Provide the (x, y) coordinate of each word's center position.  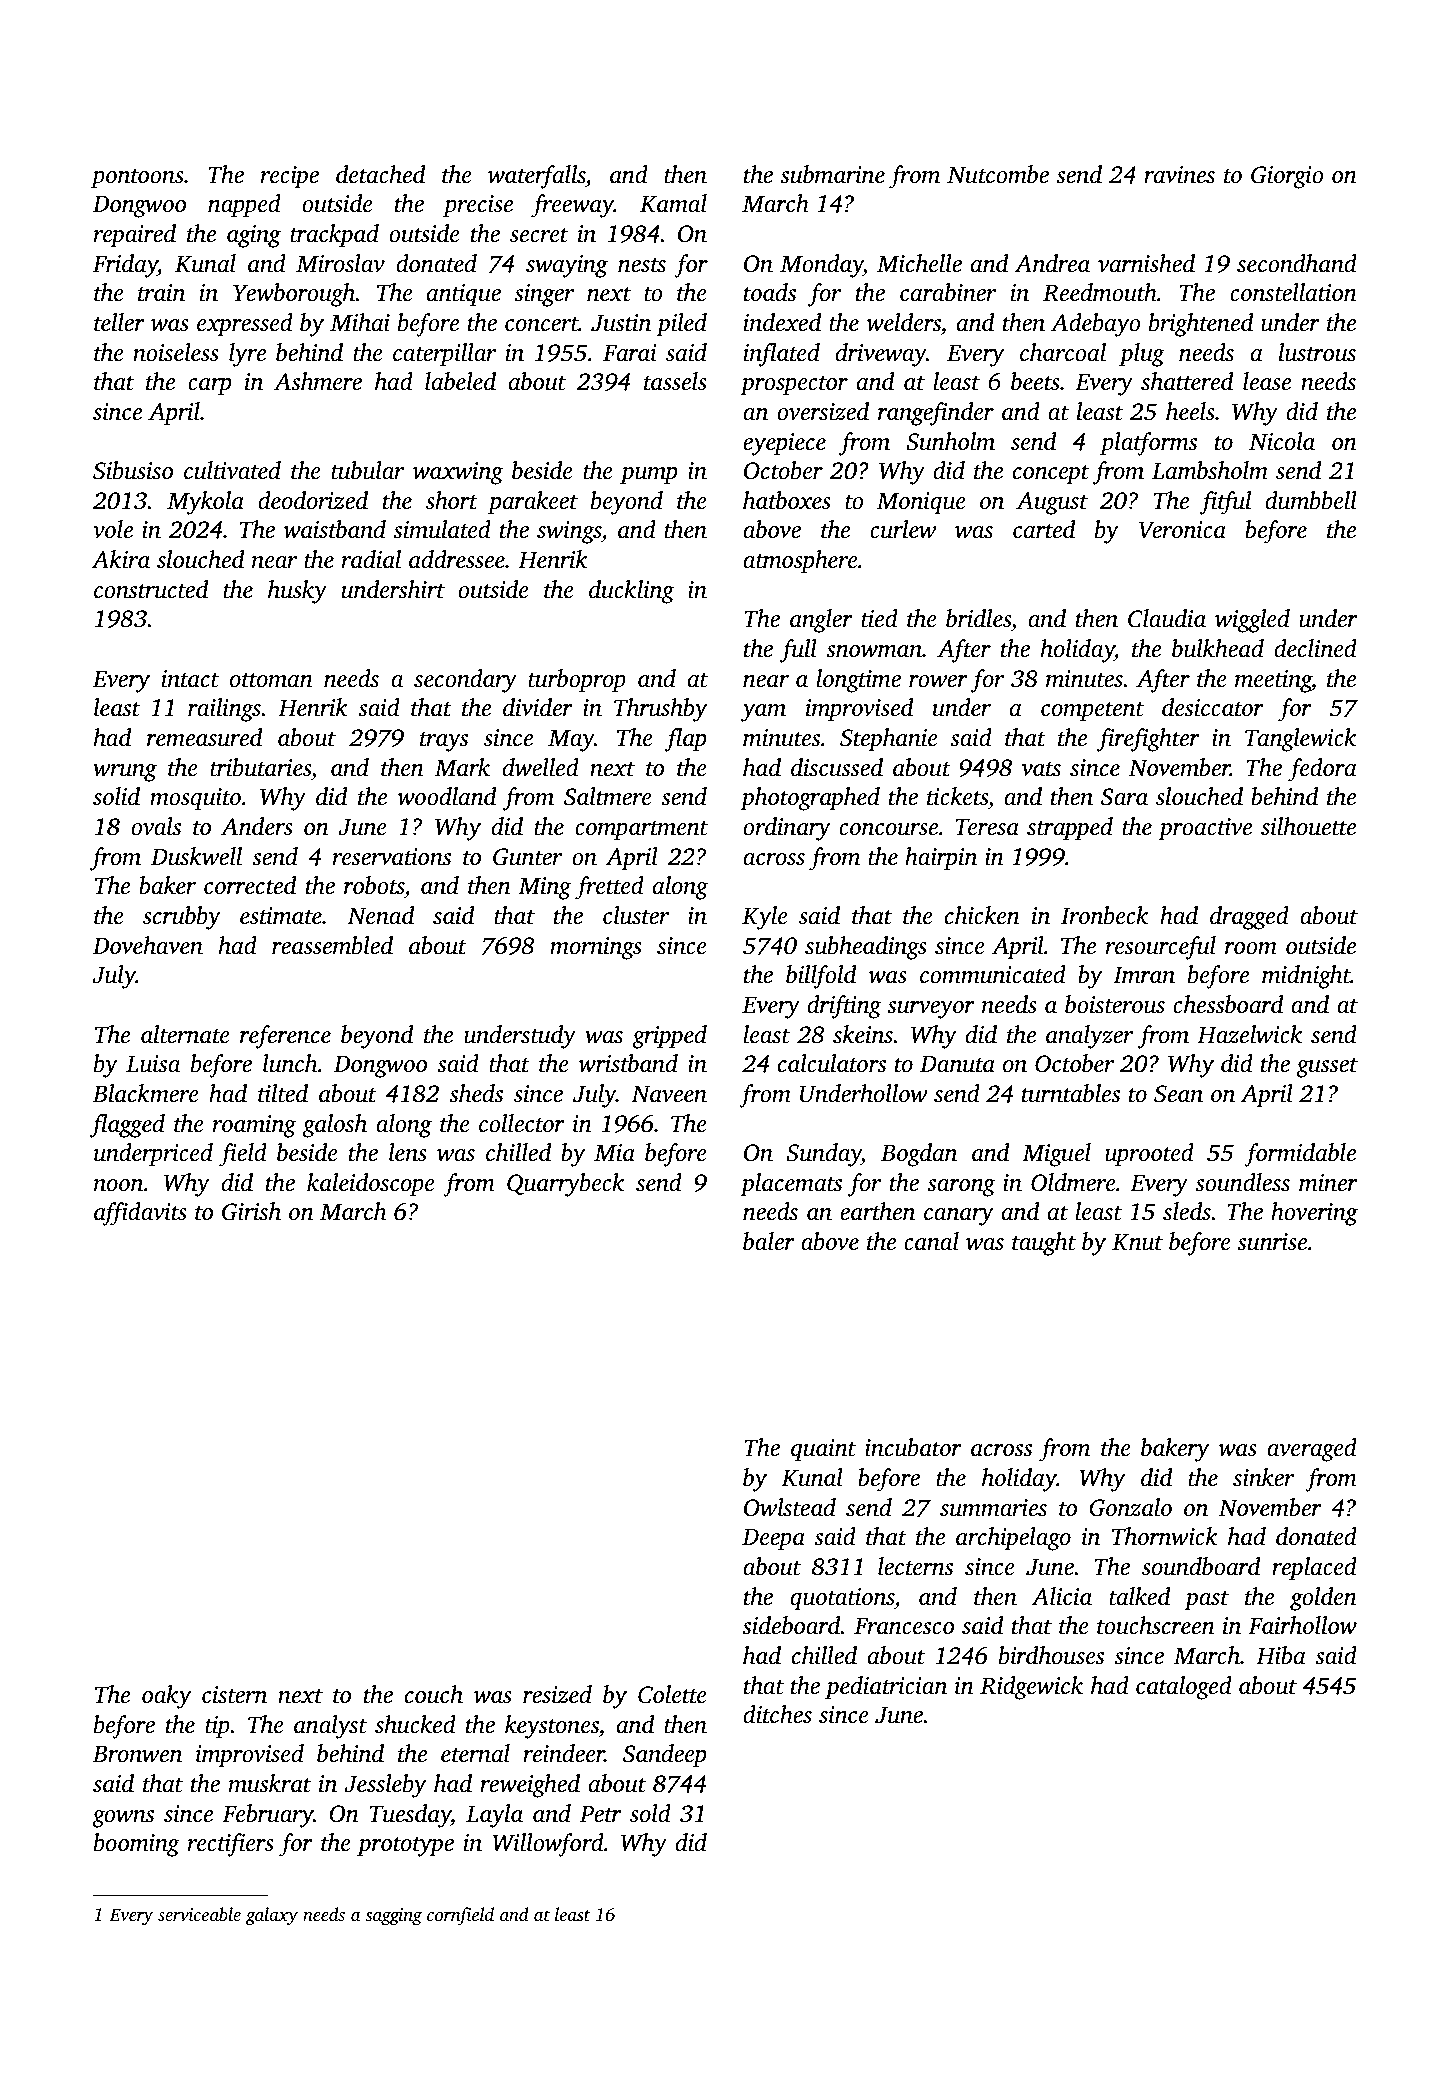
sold (650, 1813)
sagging (393, 1916)
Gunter (527, 857)
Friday (125, 266)
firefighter (1148, 740)
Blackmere (146, 1093)
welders (904, 322)
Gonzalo (1130, 1507)
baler (769, 1241)
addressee (457, 559)
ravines (1179, 175)
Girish (251, 1211)
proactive (1205, 829)
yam (763, 713)
